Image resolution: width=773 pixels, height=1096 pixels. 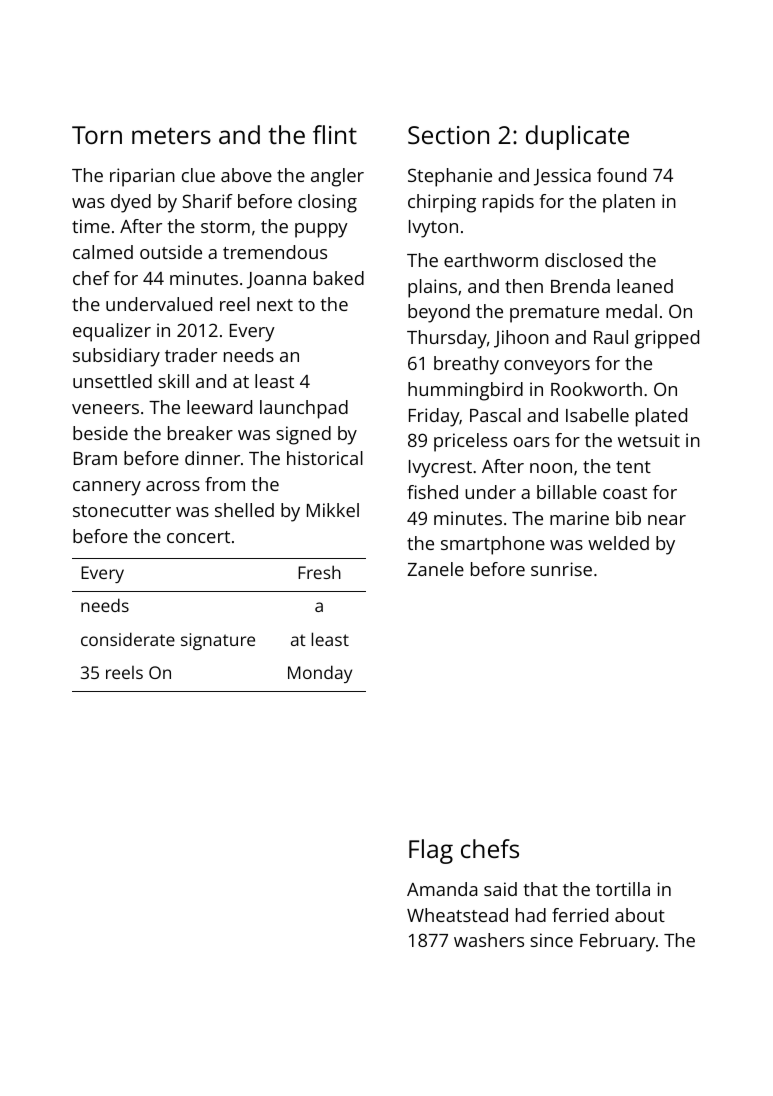 I want to click on conveyors, so click(x=547, y=367).
